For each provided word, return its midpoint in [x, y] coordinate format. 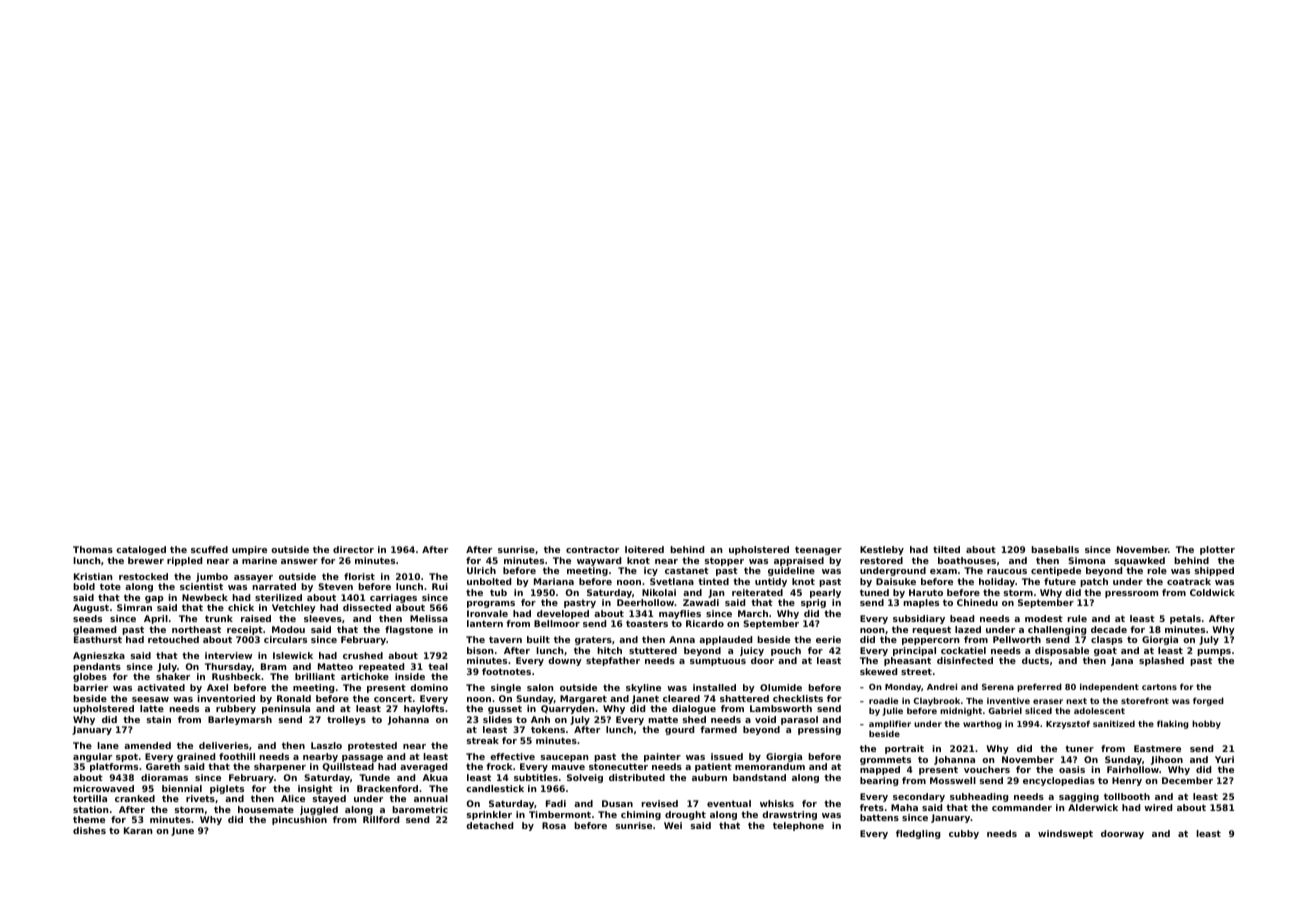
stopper [724, 561]
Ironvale [487, 613]
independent [1109, 687]
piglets [227, 789]
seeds [87, 618]
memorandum [770, 766]
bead [962, 618]
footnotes [506, 671]
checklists [798, 698]
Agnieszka [99, 656]
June [182, 831]
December [1187, 780]
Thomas [93, 549]
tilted [946, 549]
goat [1105, 651]
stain [159, 719]
